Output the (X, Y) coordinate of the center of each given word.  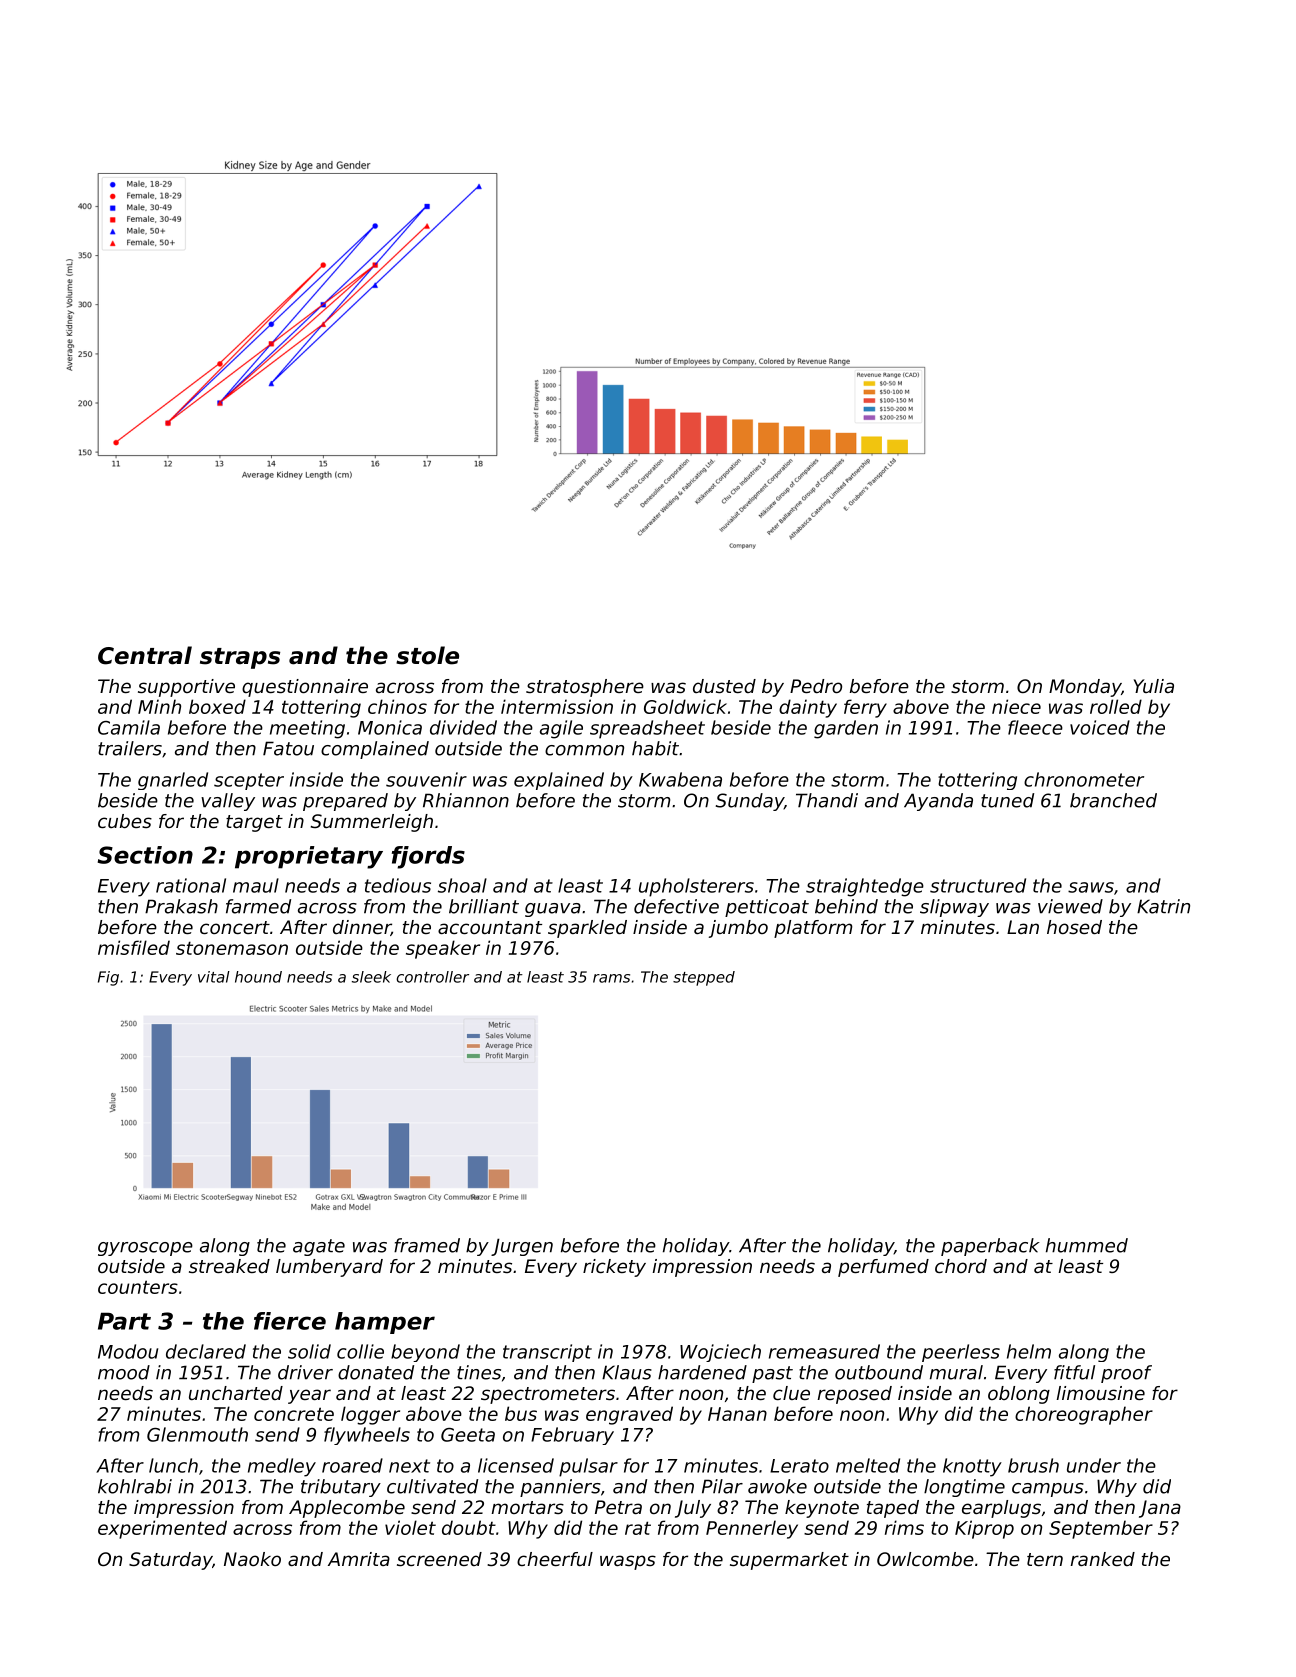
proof (1126, 1374)
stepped (704, 978)
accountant (490, 927)
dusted (724, 686)
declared (206, 1351)
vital (214, 977)
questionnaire (305, 688)
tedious (398, 885)
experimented (162, 1529)
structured (978, 885)
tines (479, 1372)
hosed (1074, 927)
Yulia (1154, 686)
